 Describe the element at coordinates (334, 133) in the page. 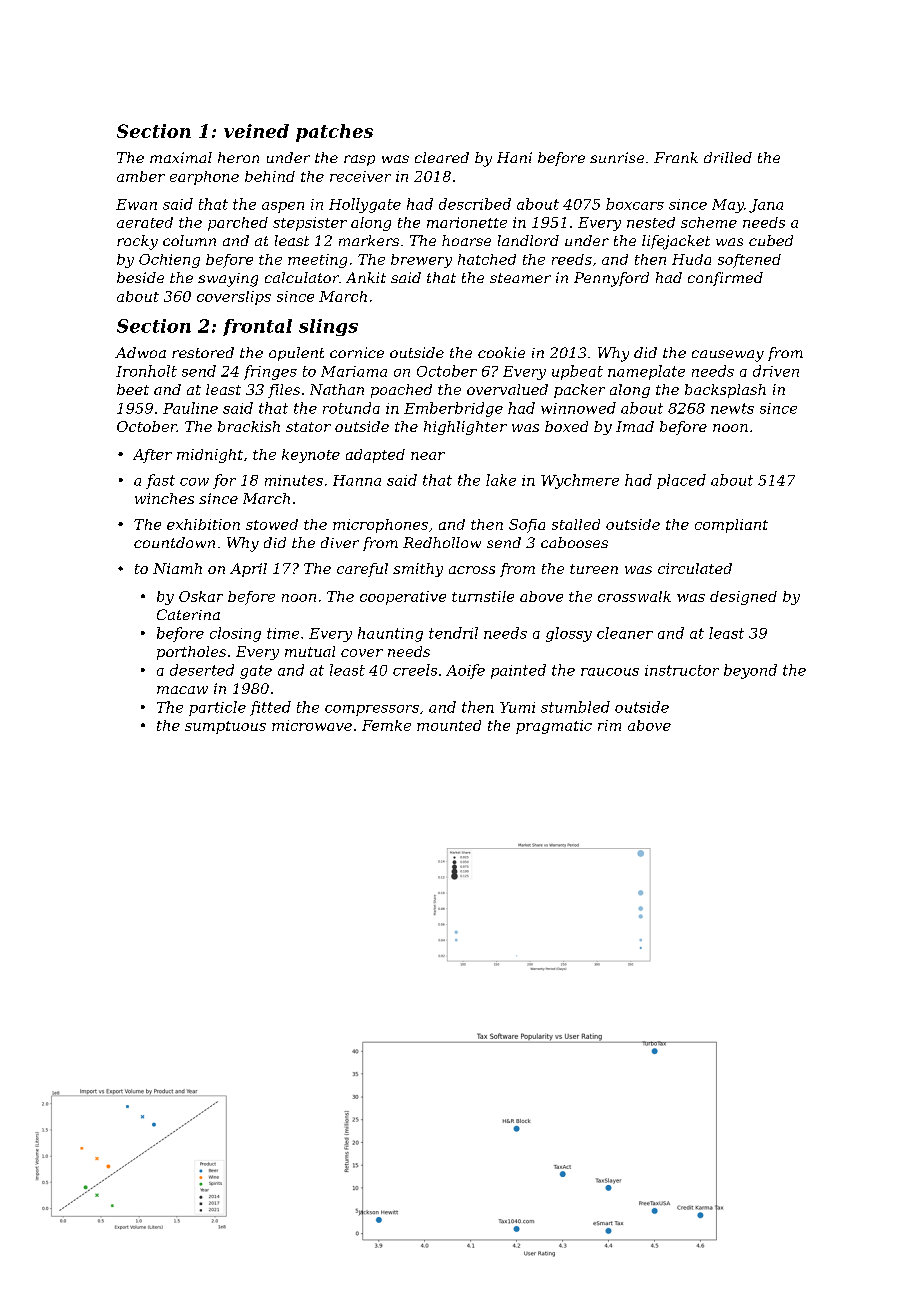

I see `patches` at that location.
